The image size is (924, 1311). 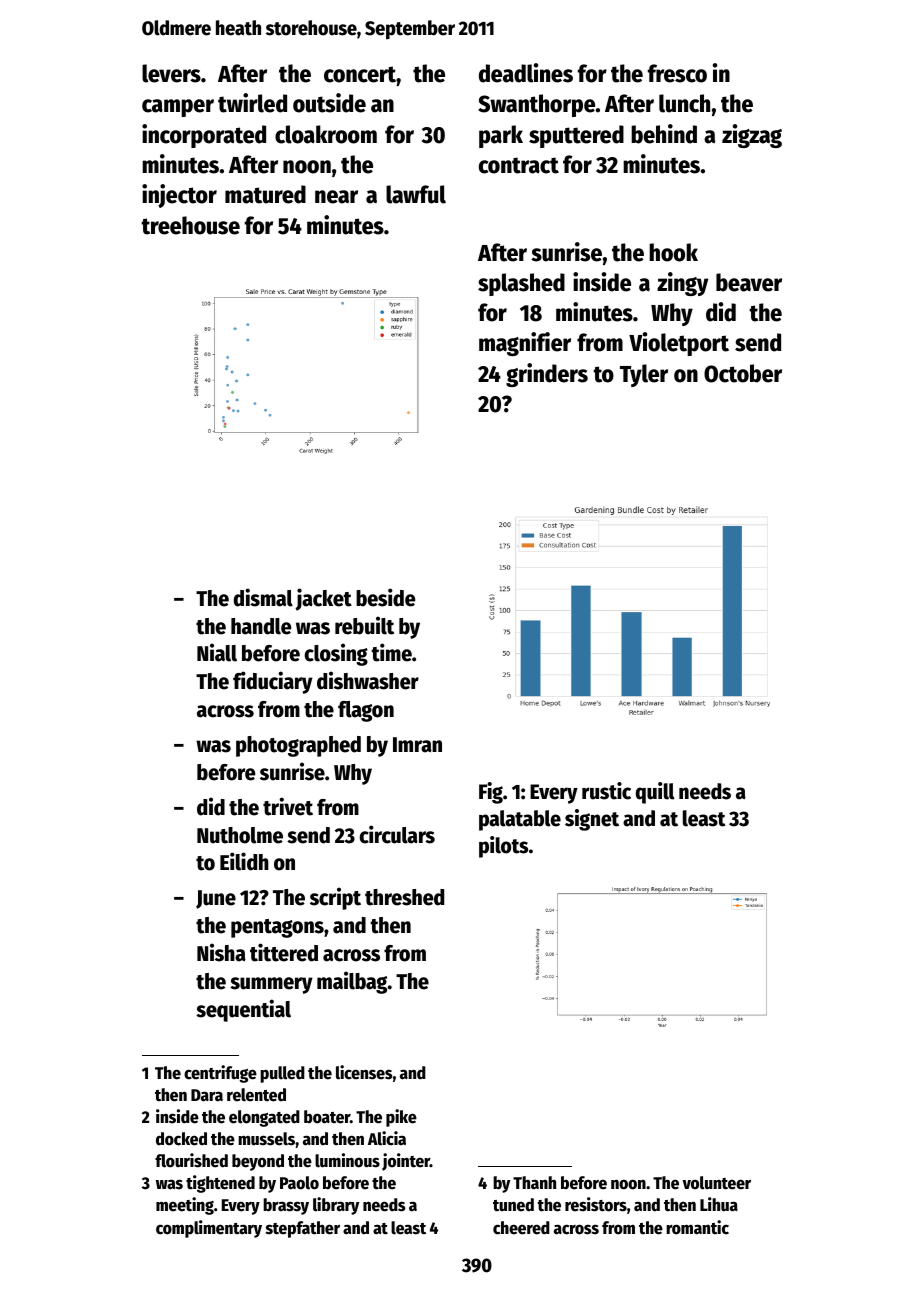 What do you see at coordinates (221, 952) in the screenshot?
I see `Nisha` at bounding box center [221, 952].
